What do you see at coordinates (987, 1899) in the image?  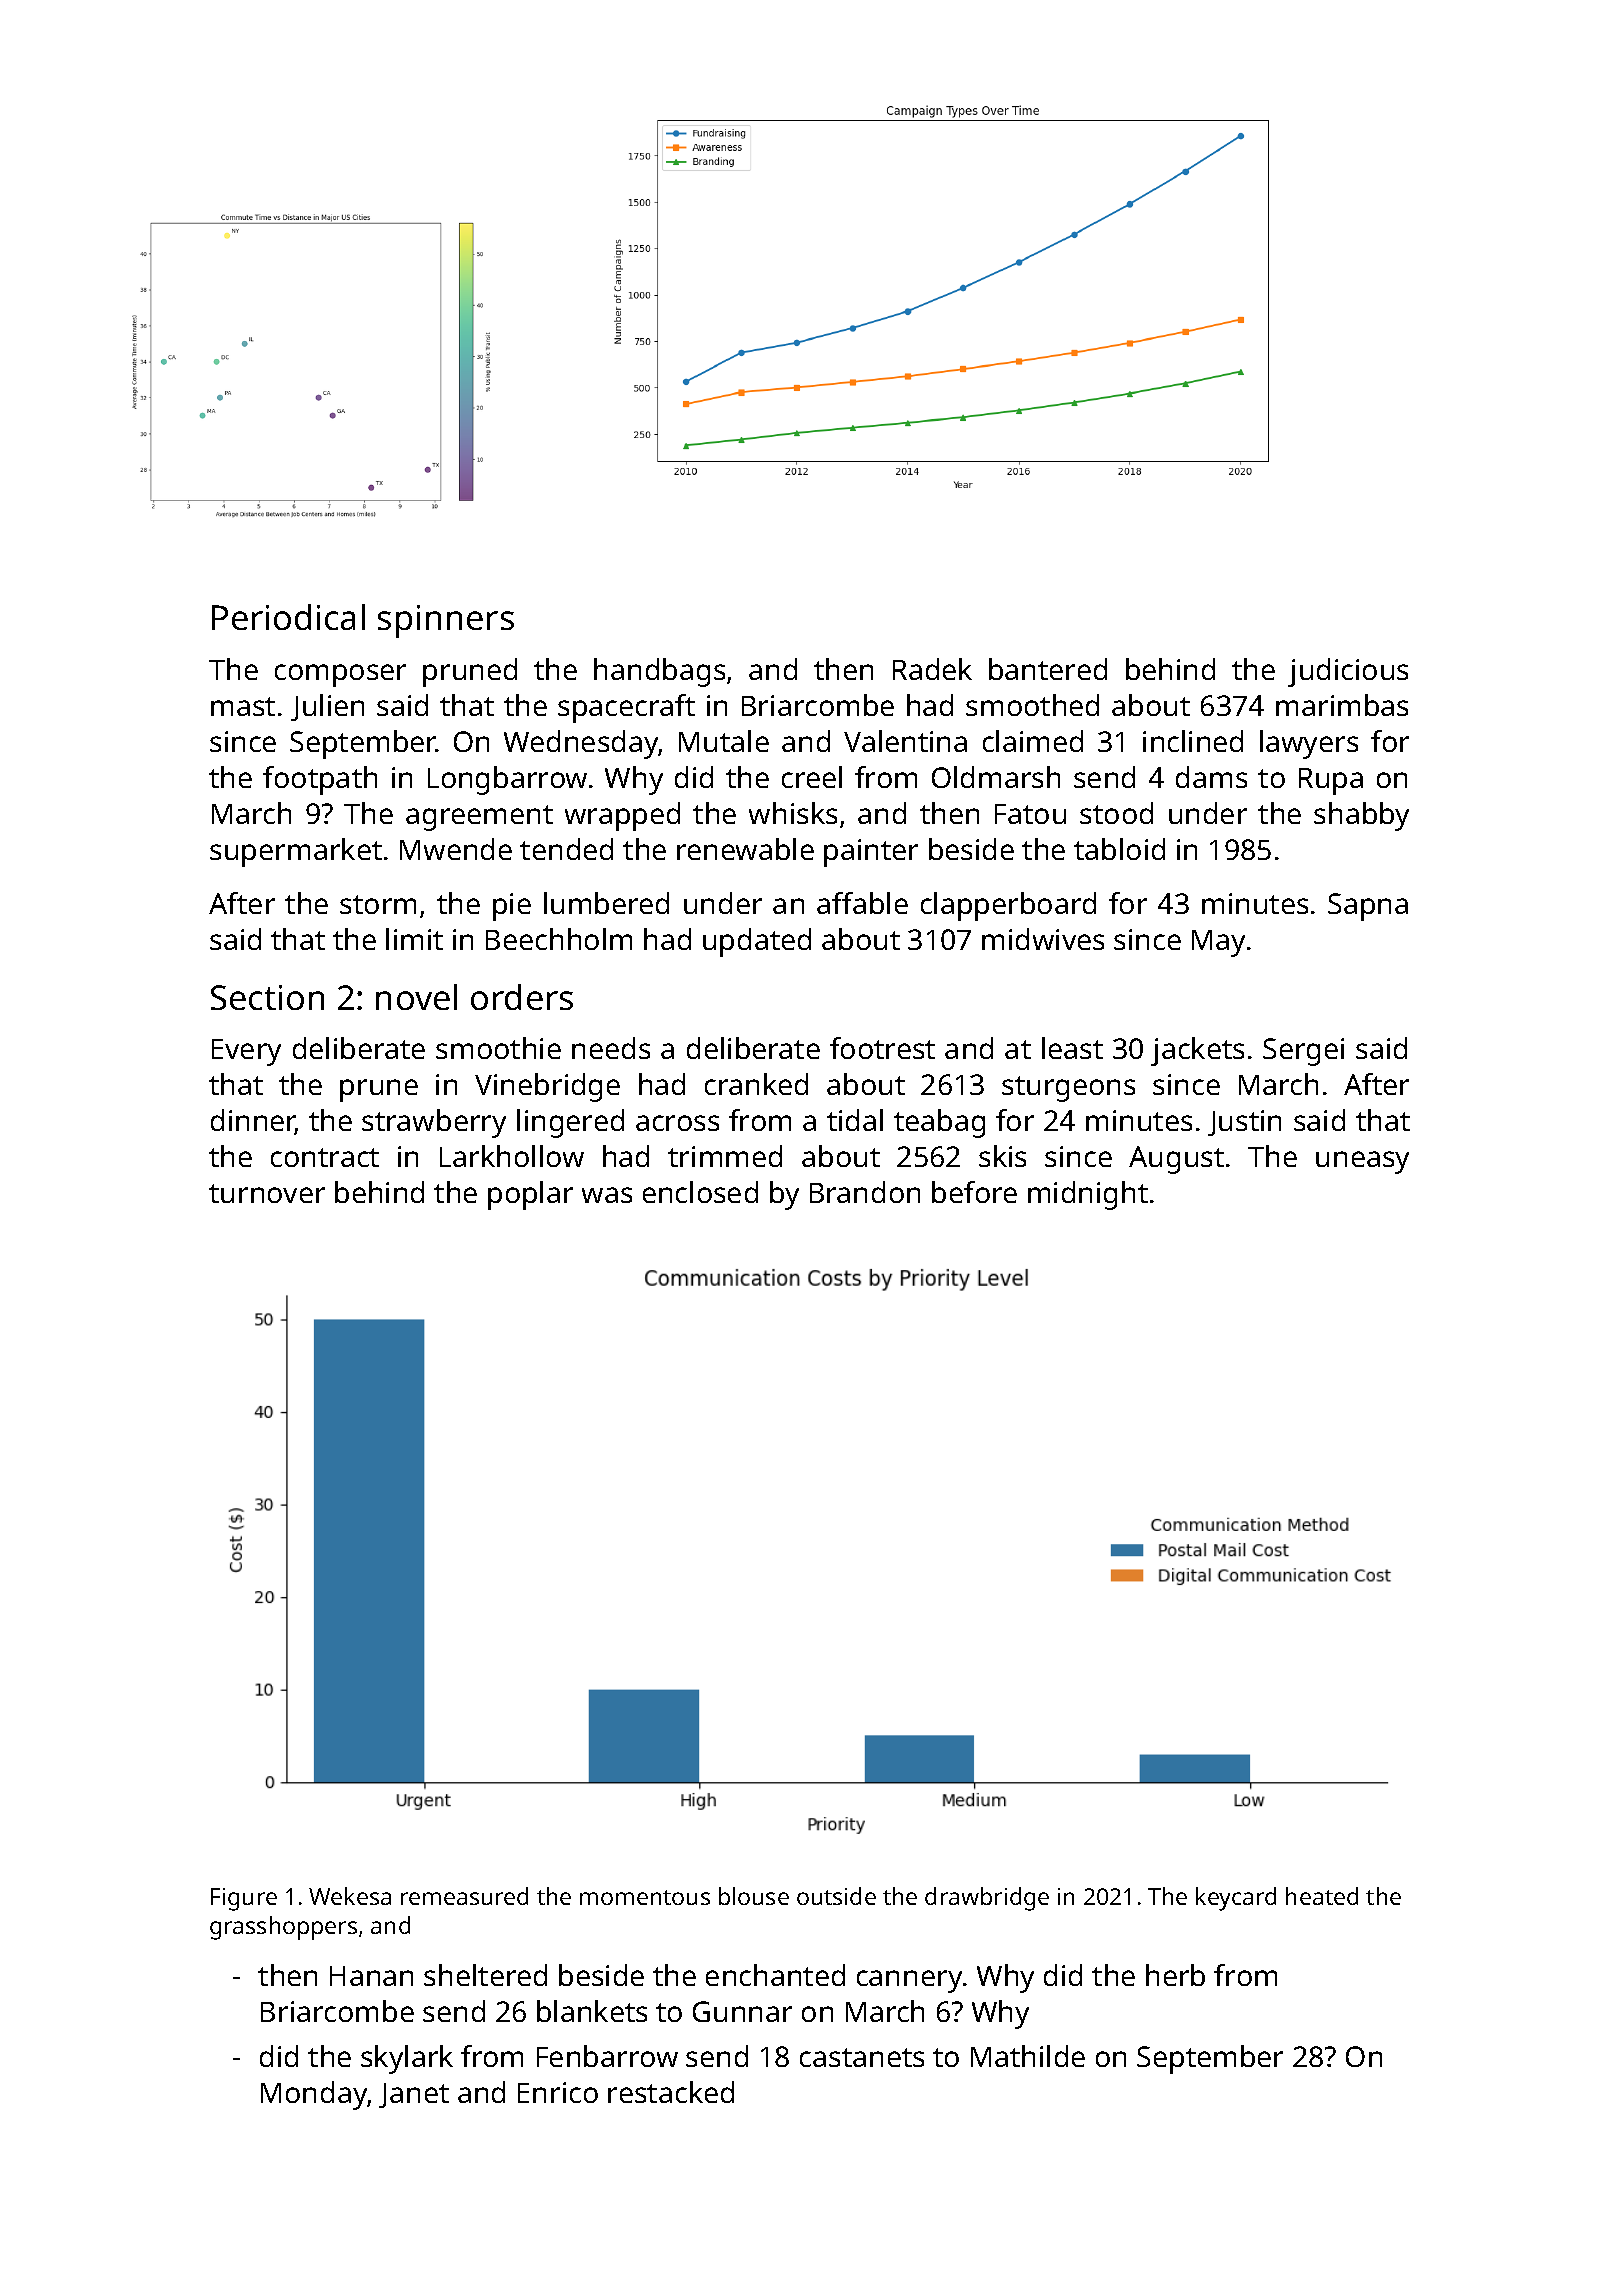 I see `drawbridge` at bounding box center [987, 1899].
